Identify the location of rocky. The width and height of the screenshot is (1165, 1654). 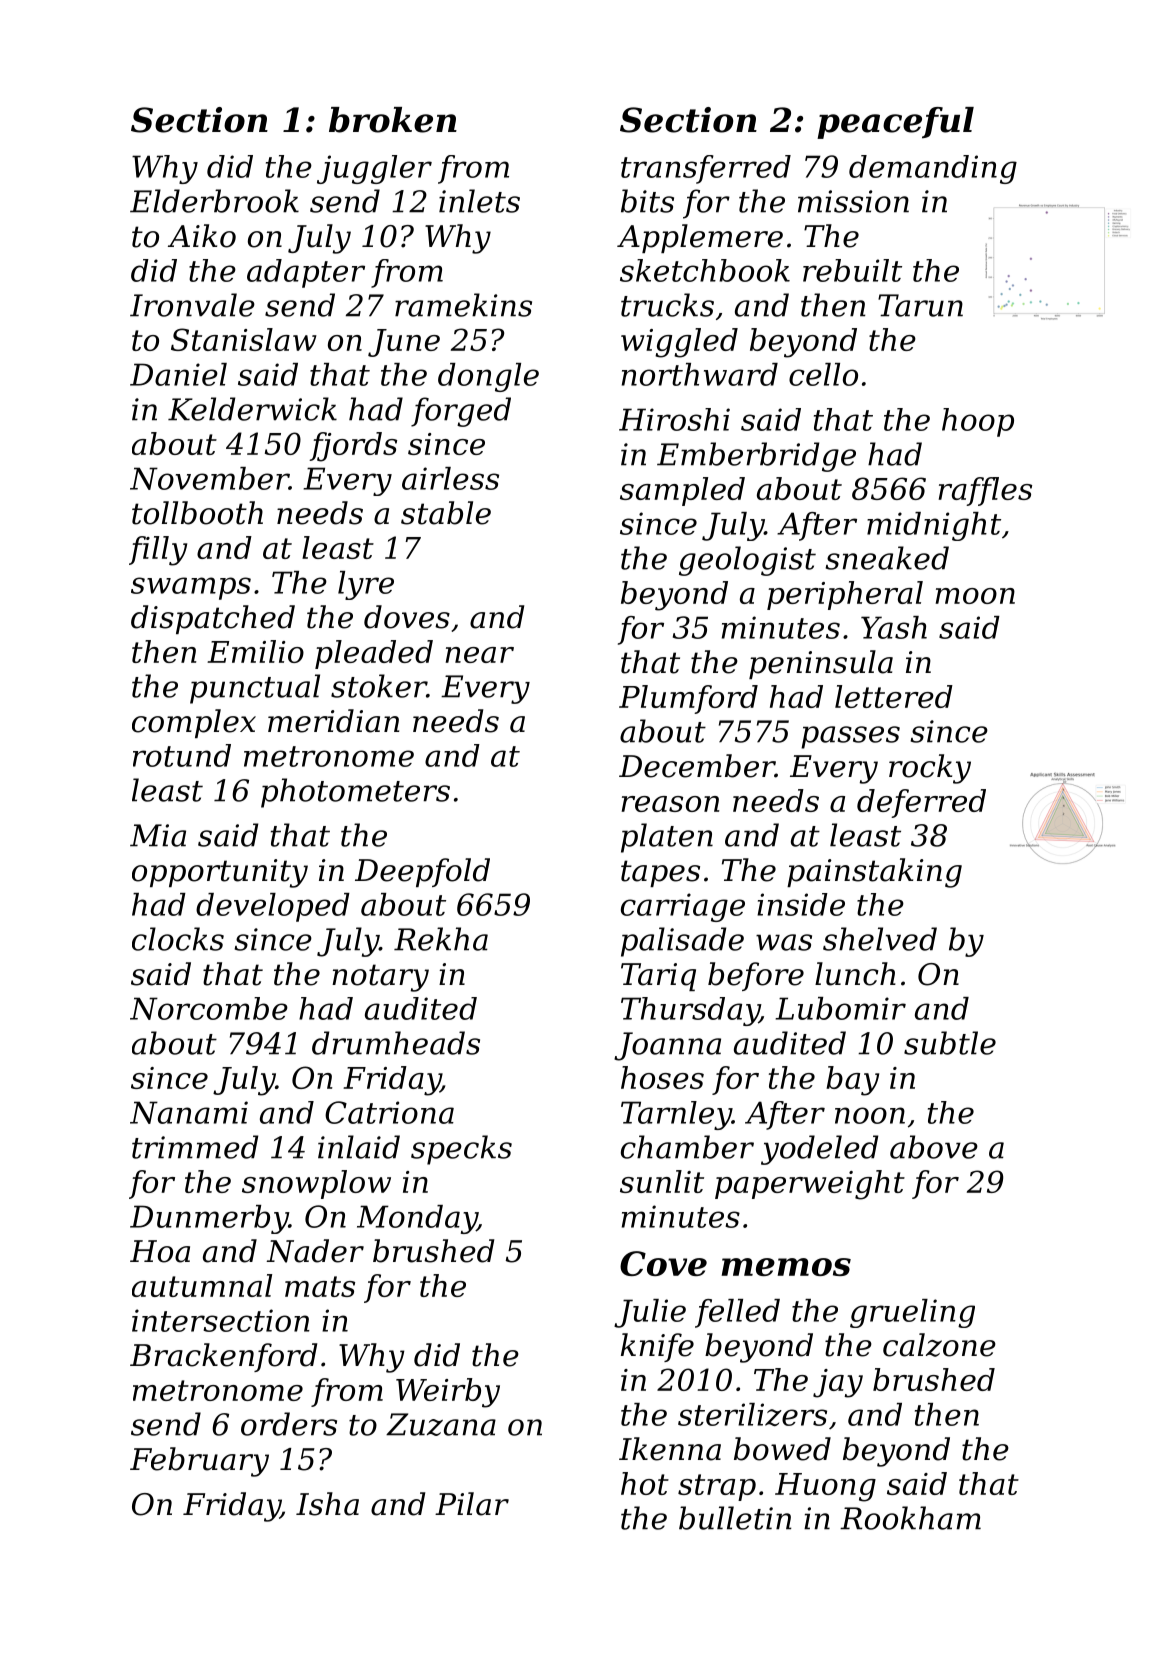
(930, 769).
